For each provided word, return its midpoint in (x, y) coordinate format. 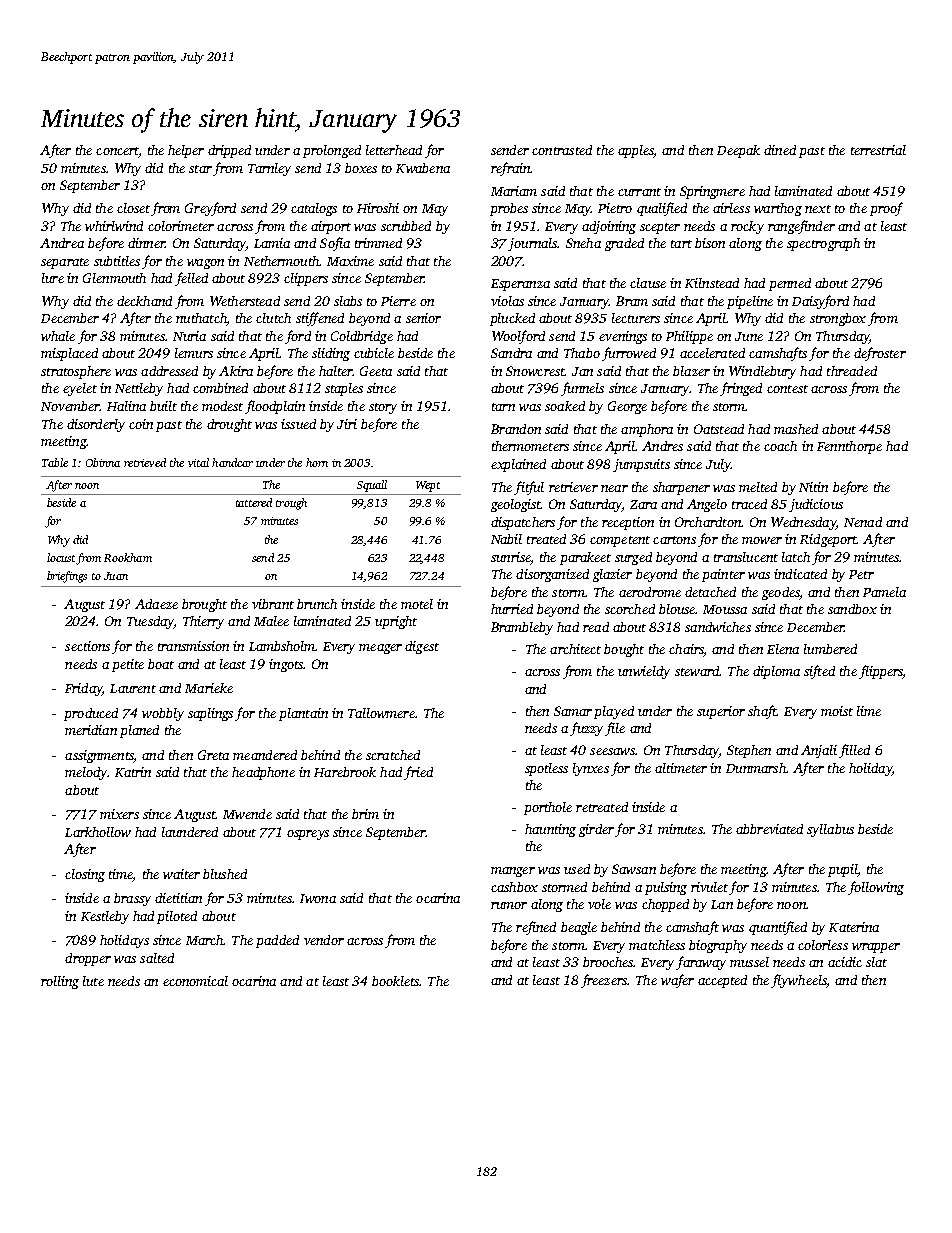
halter (335, 371)
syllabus (830, 830)
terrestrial (878, 150)
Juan (116, 576)
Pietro (615, 208)
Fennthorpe (849, 447)
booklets (395, 981)
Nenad (863, 522)
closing (85, 875)
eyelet (80, 389)
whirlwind (114, 226)
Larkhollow (98, 832)
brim (365, 814)
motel (417, 604)
